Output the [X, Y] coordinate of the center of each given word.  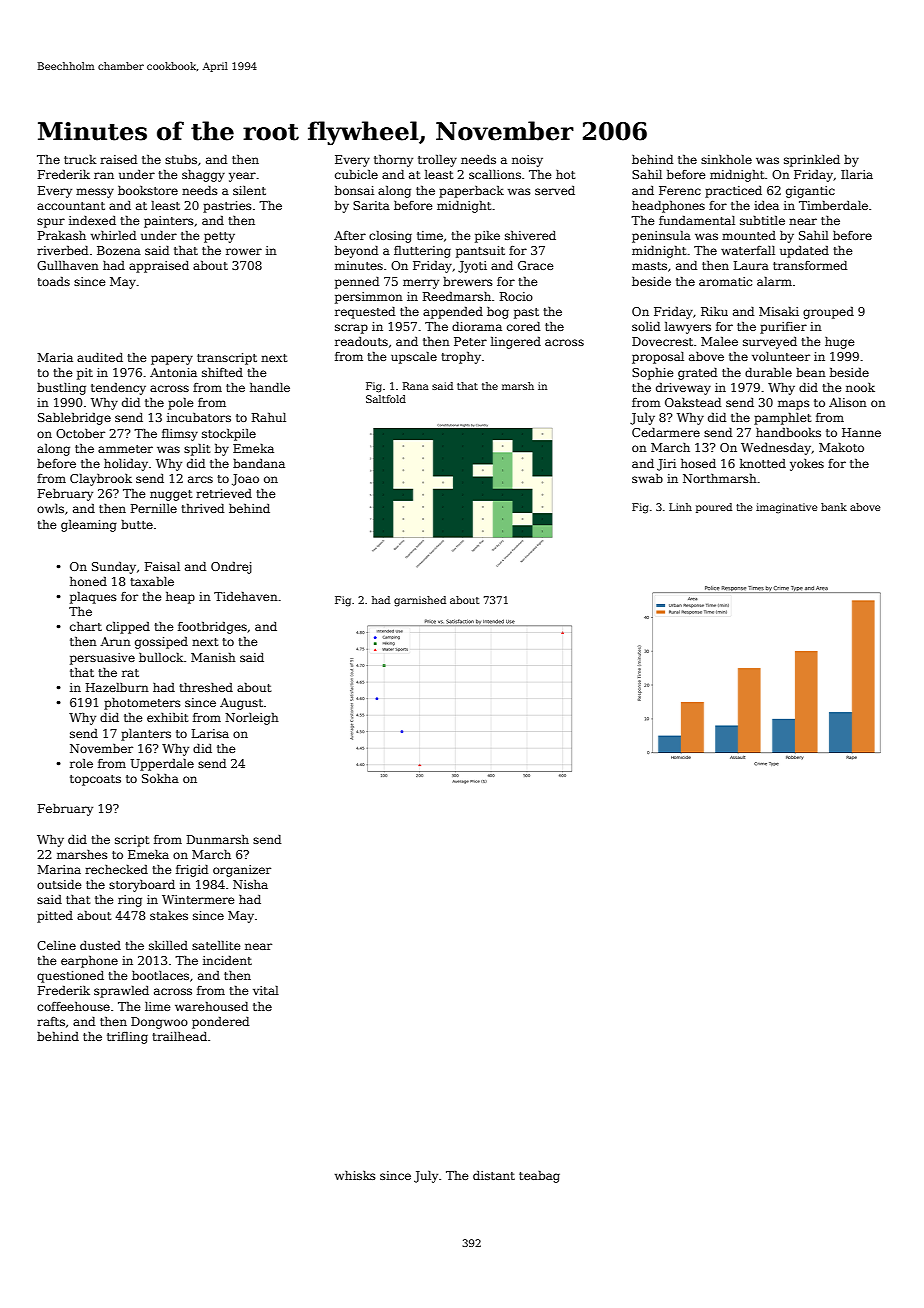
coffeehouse [73, 1006]
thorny [393, 161]
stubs [181, 159]
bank [834, 507]
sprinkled [812, 161]
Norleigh [252, 719]
